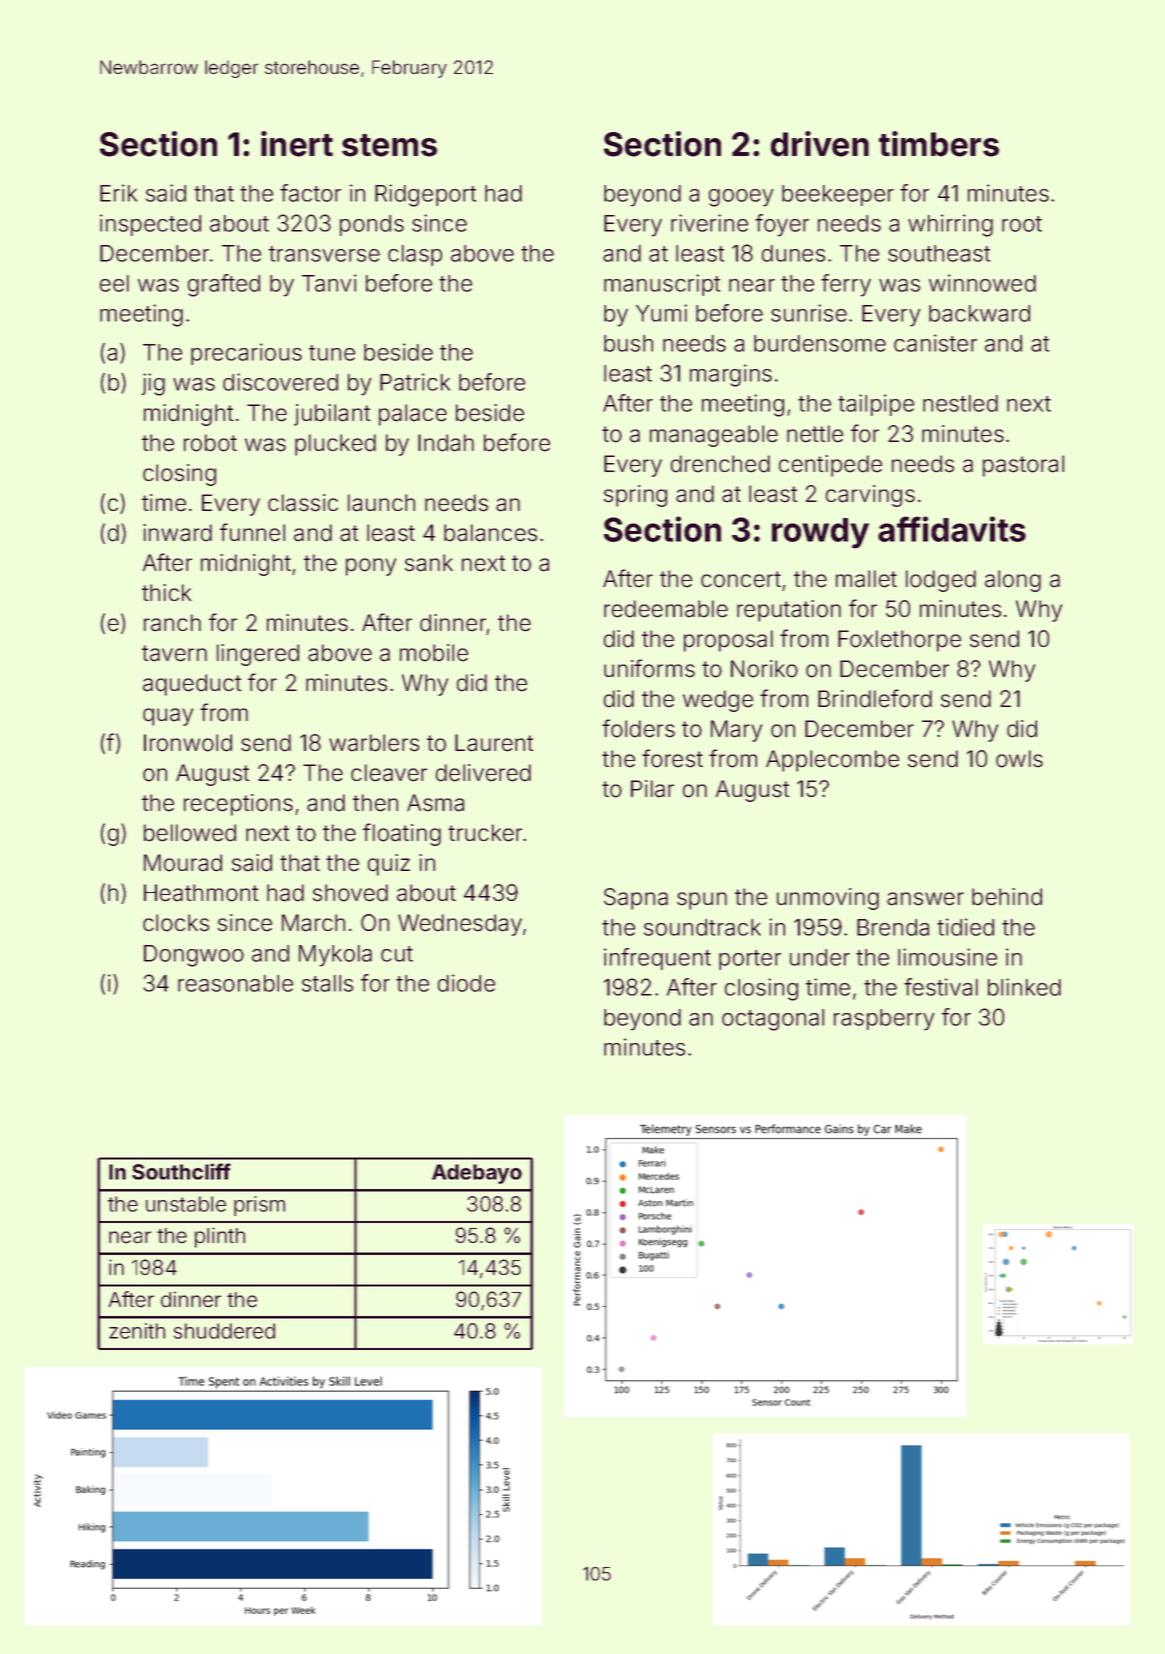 The width and height of the document is (1165, 1654). What do you see at coordinates (137, 1331) in the document?
I see `zenith` at bounding box center [137, 1331].
